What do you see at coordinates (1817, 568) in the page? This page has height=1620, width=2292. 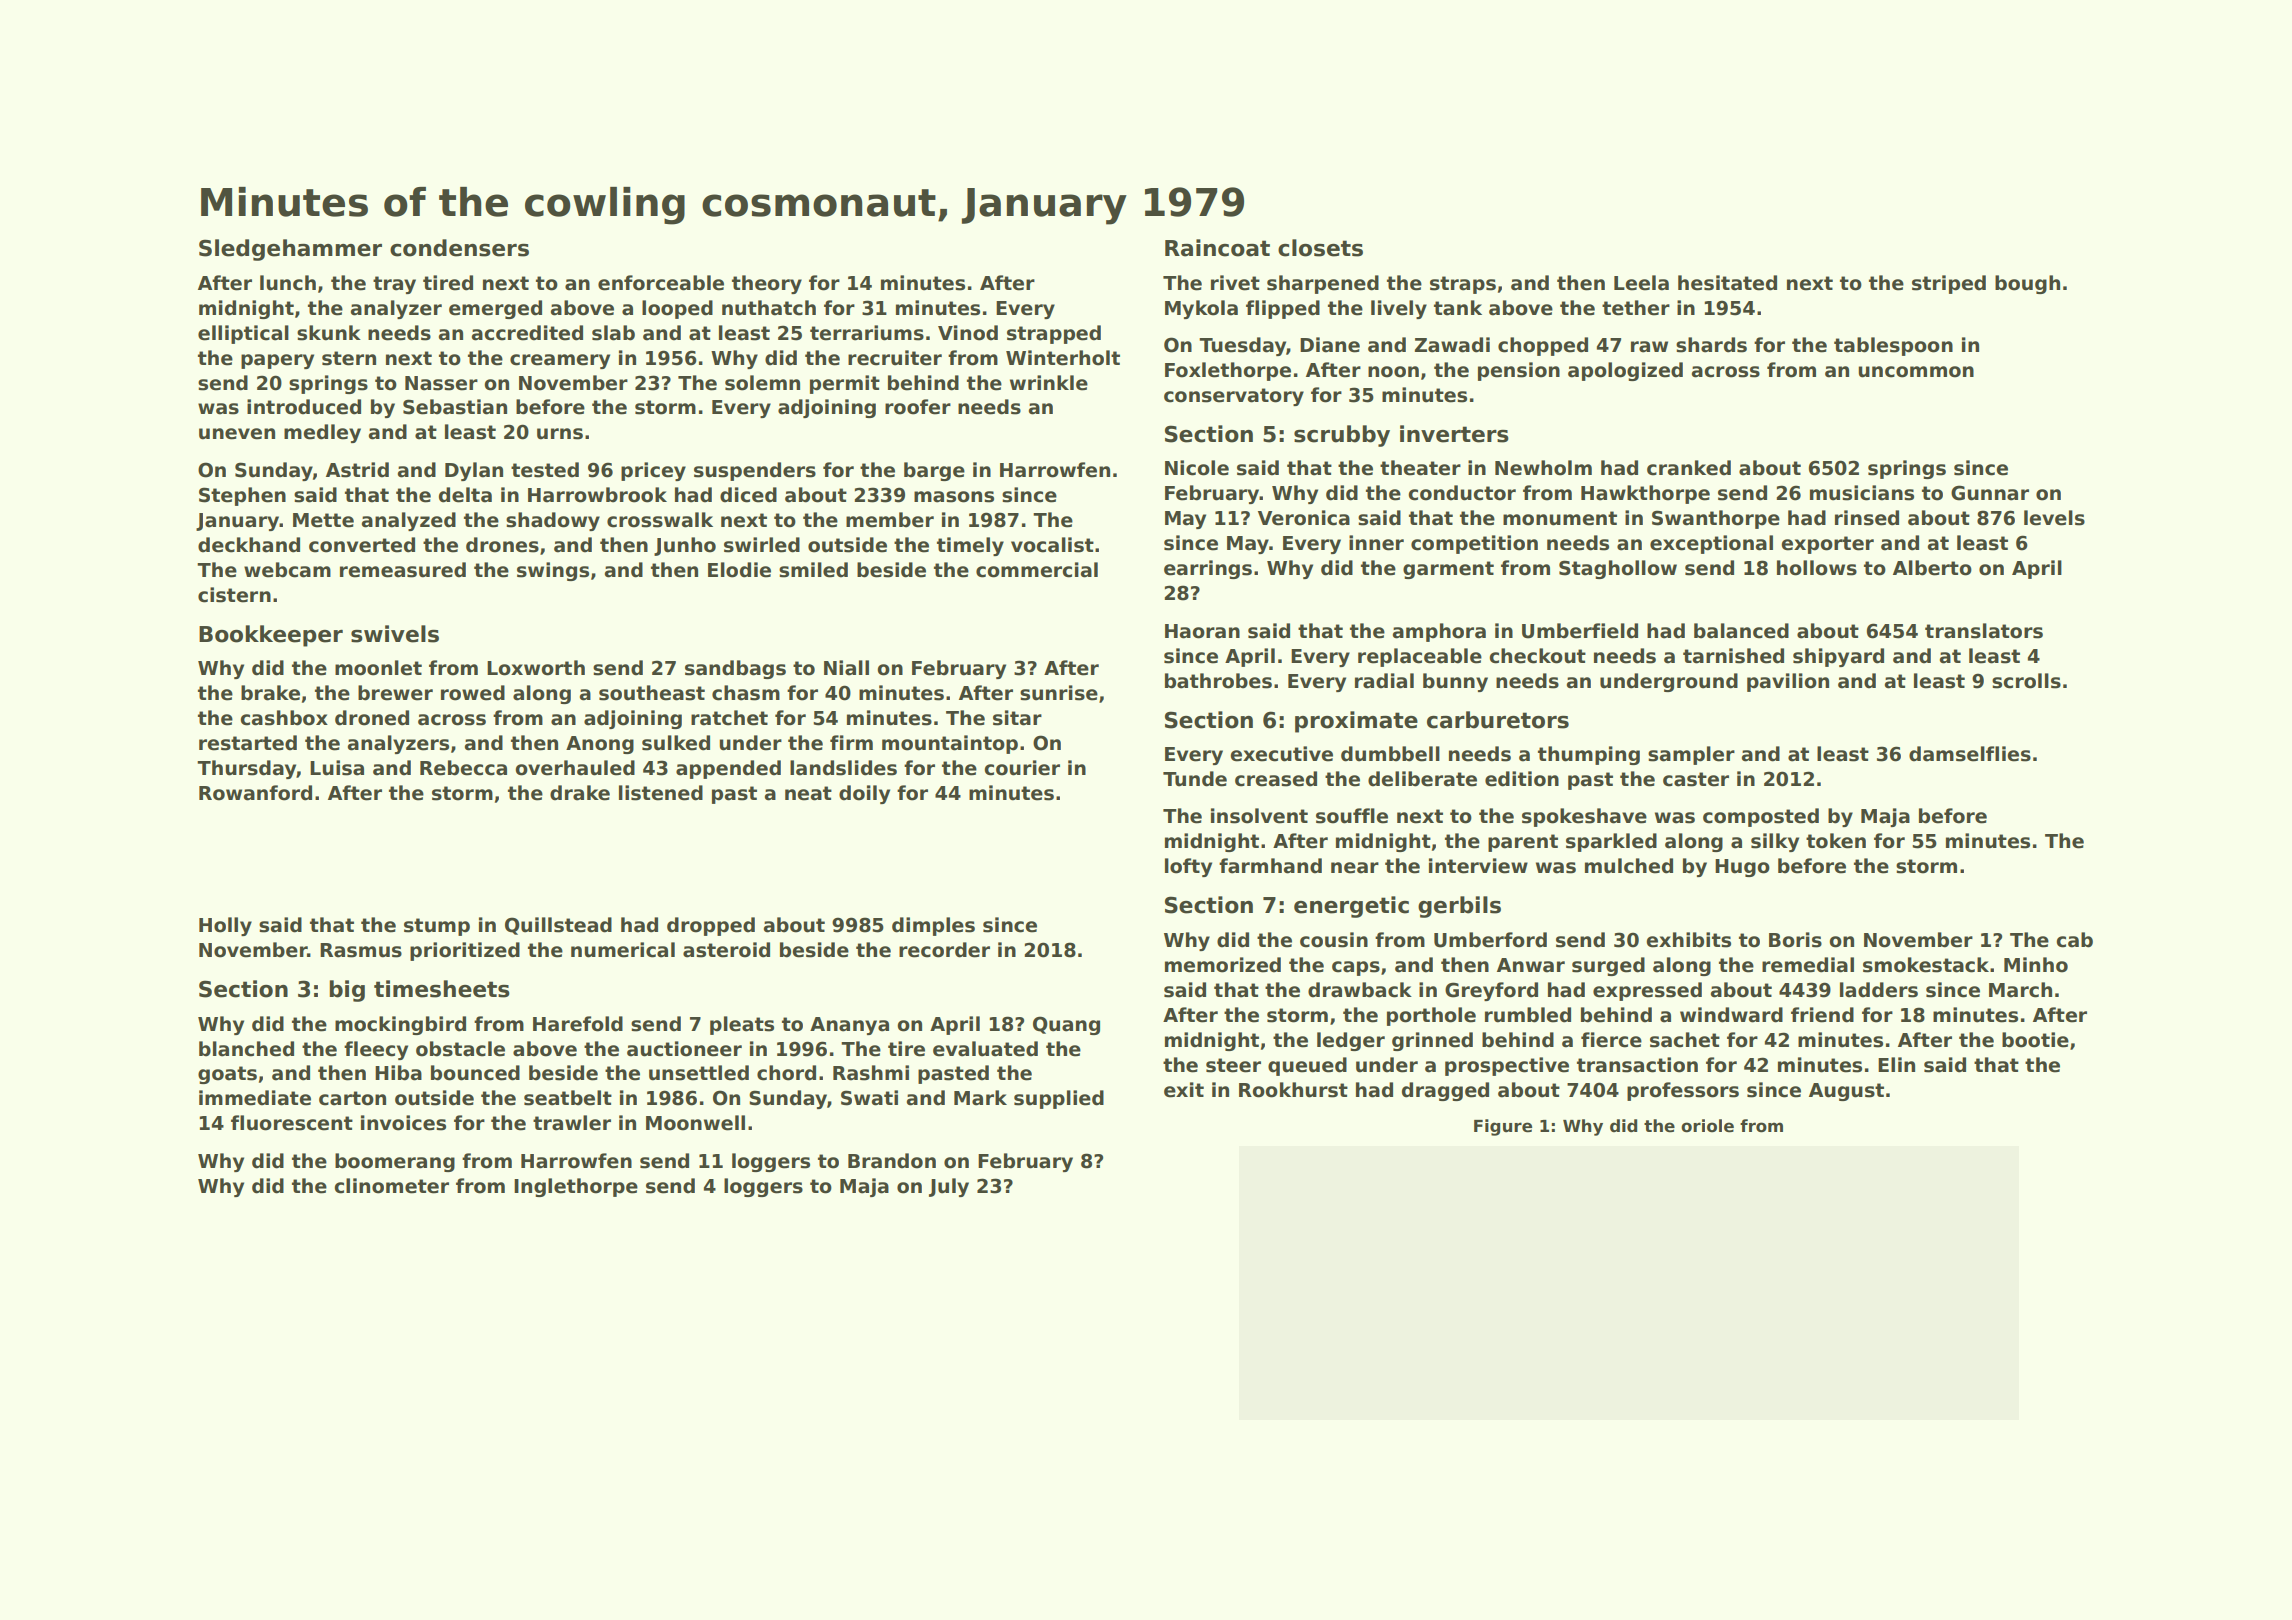 I see `hollows` at bounding box center [1817, 568].
